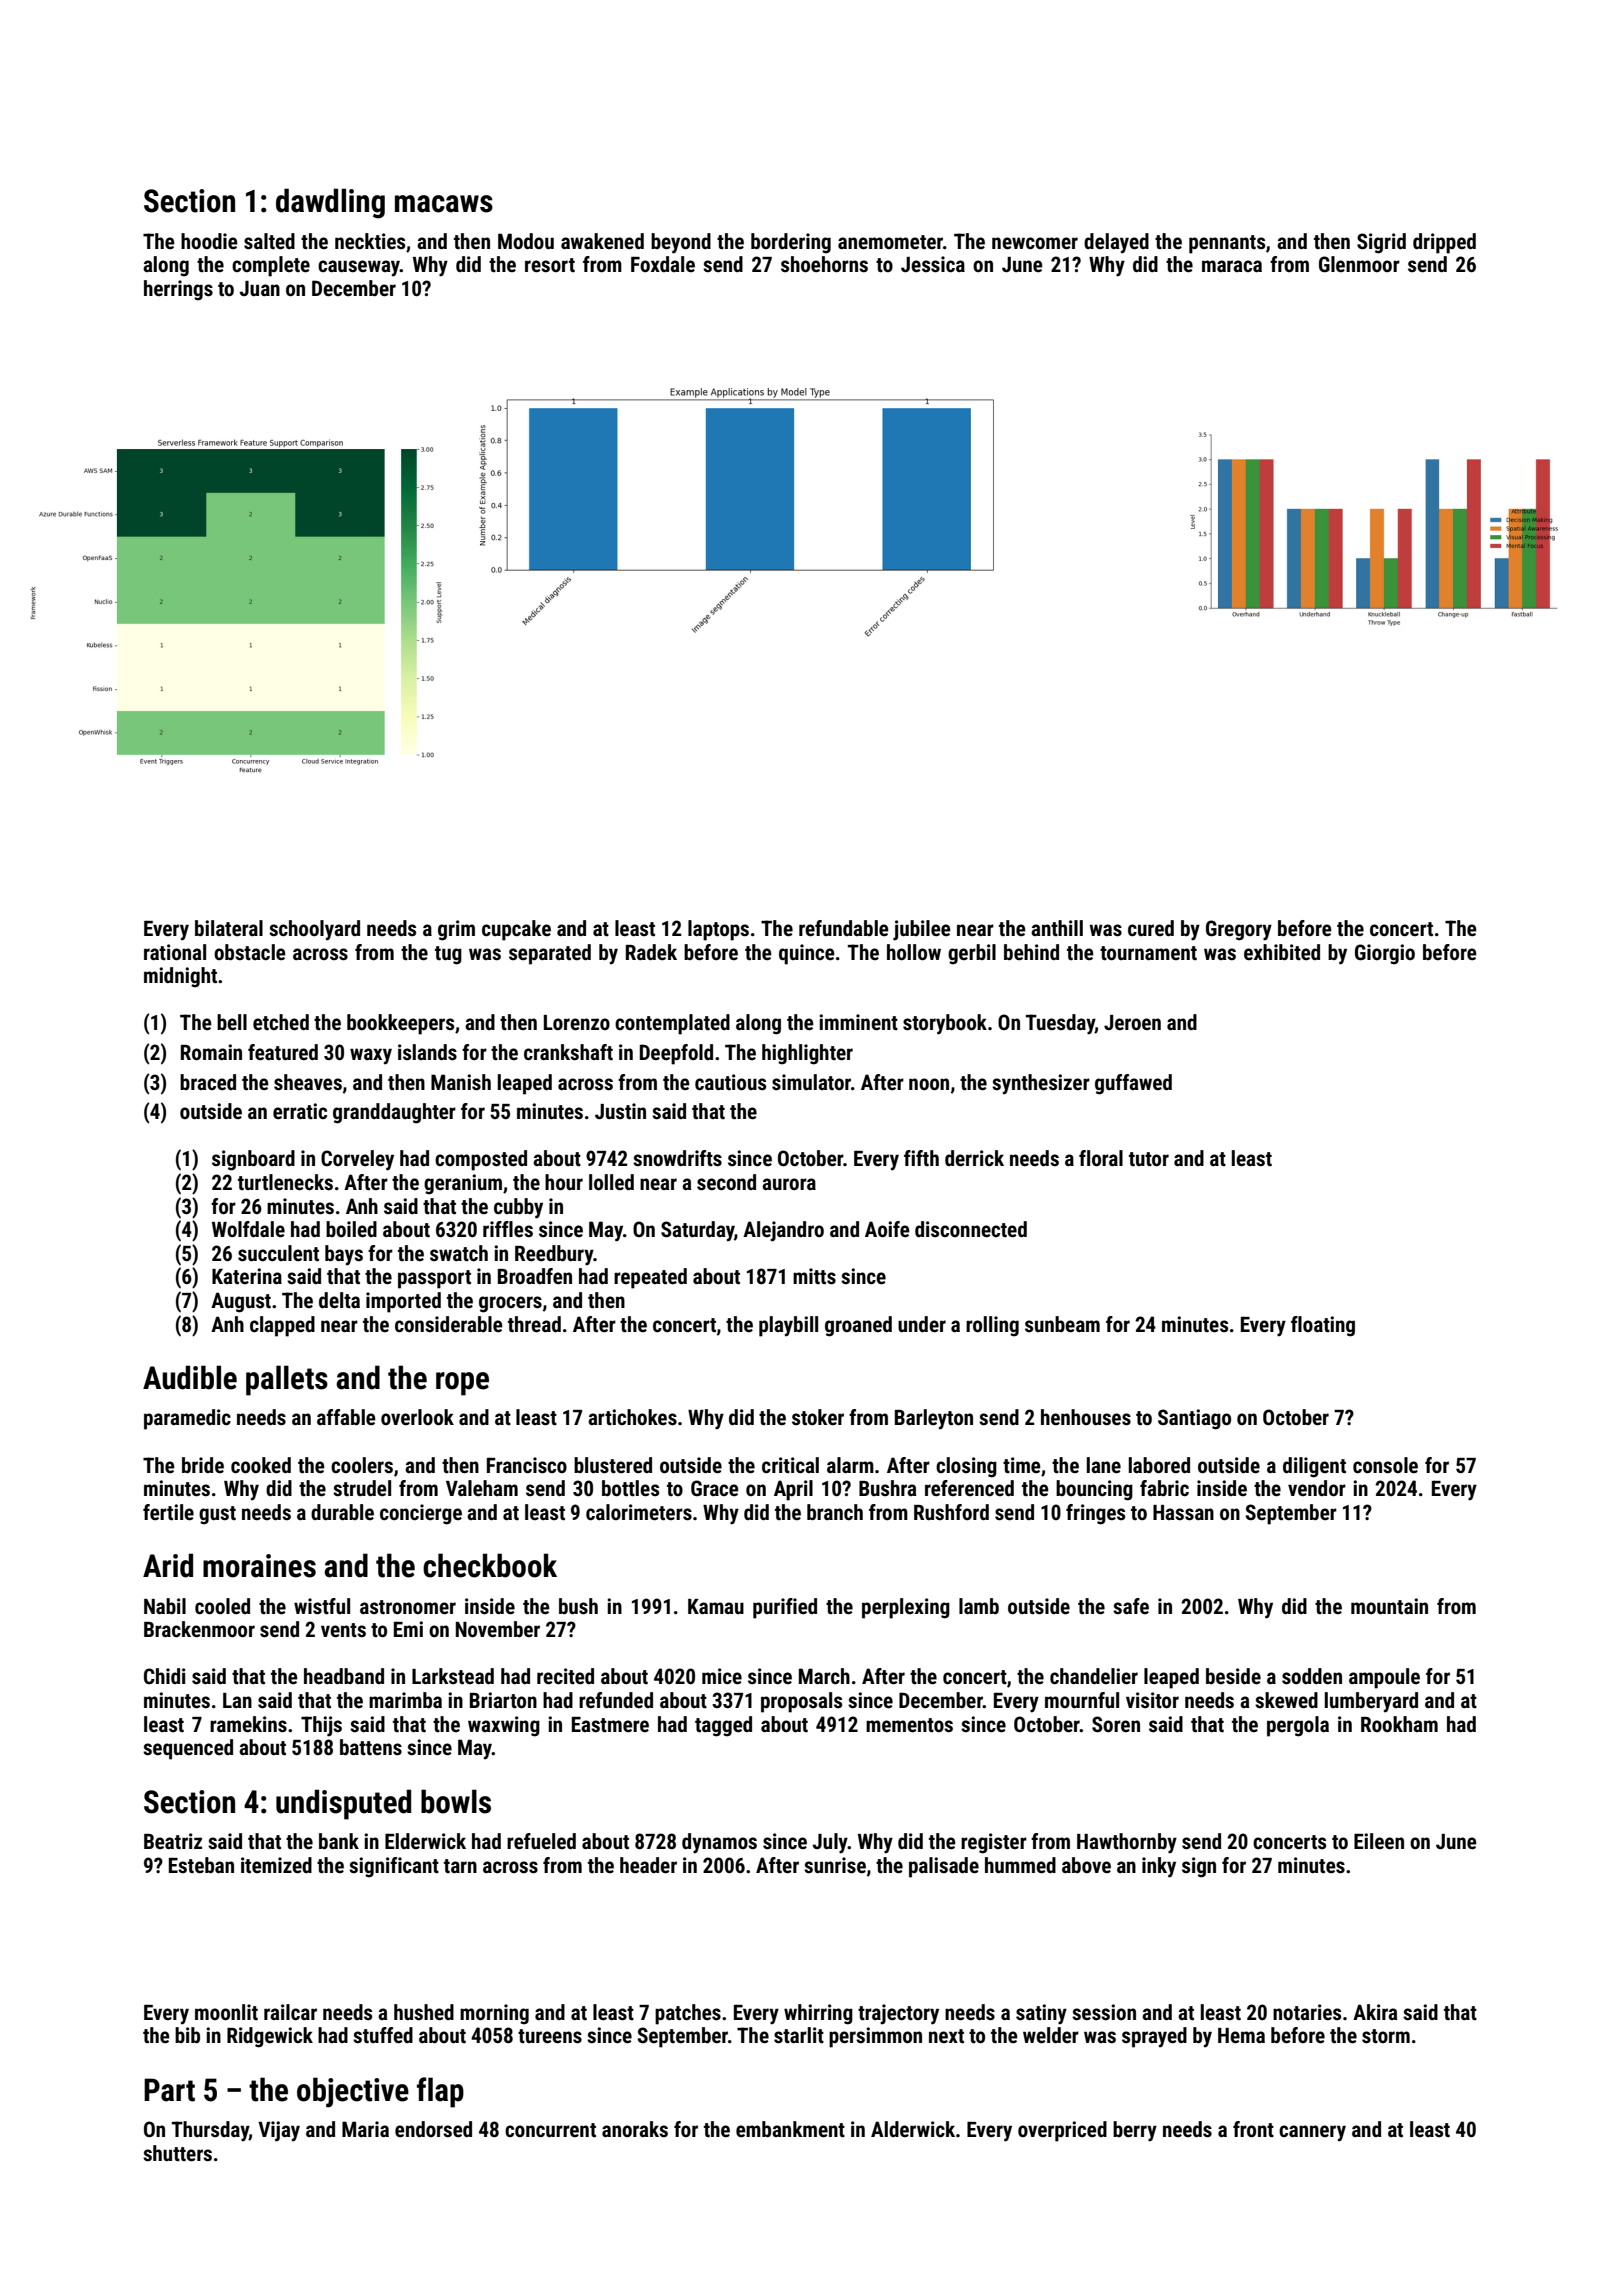 The width and height of the document is (1620, 2292). I want to click on playbill, so click(788, 1326).
